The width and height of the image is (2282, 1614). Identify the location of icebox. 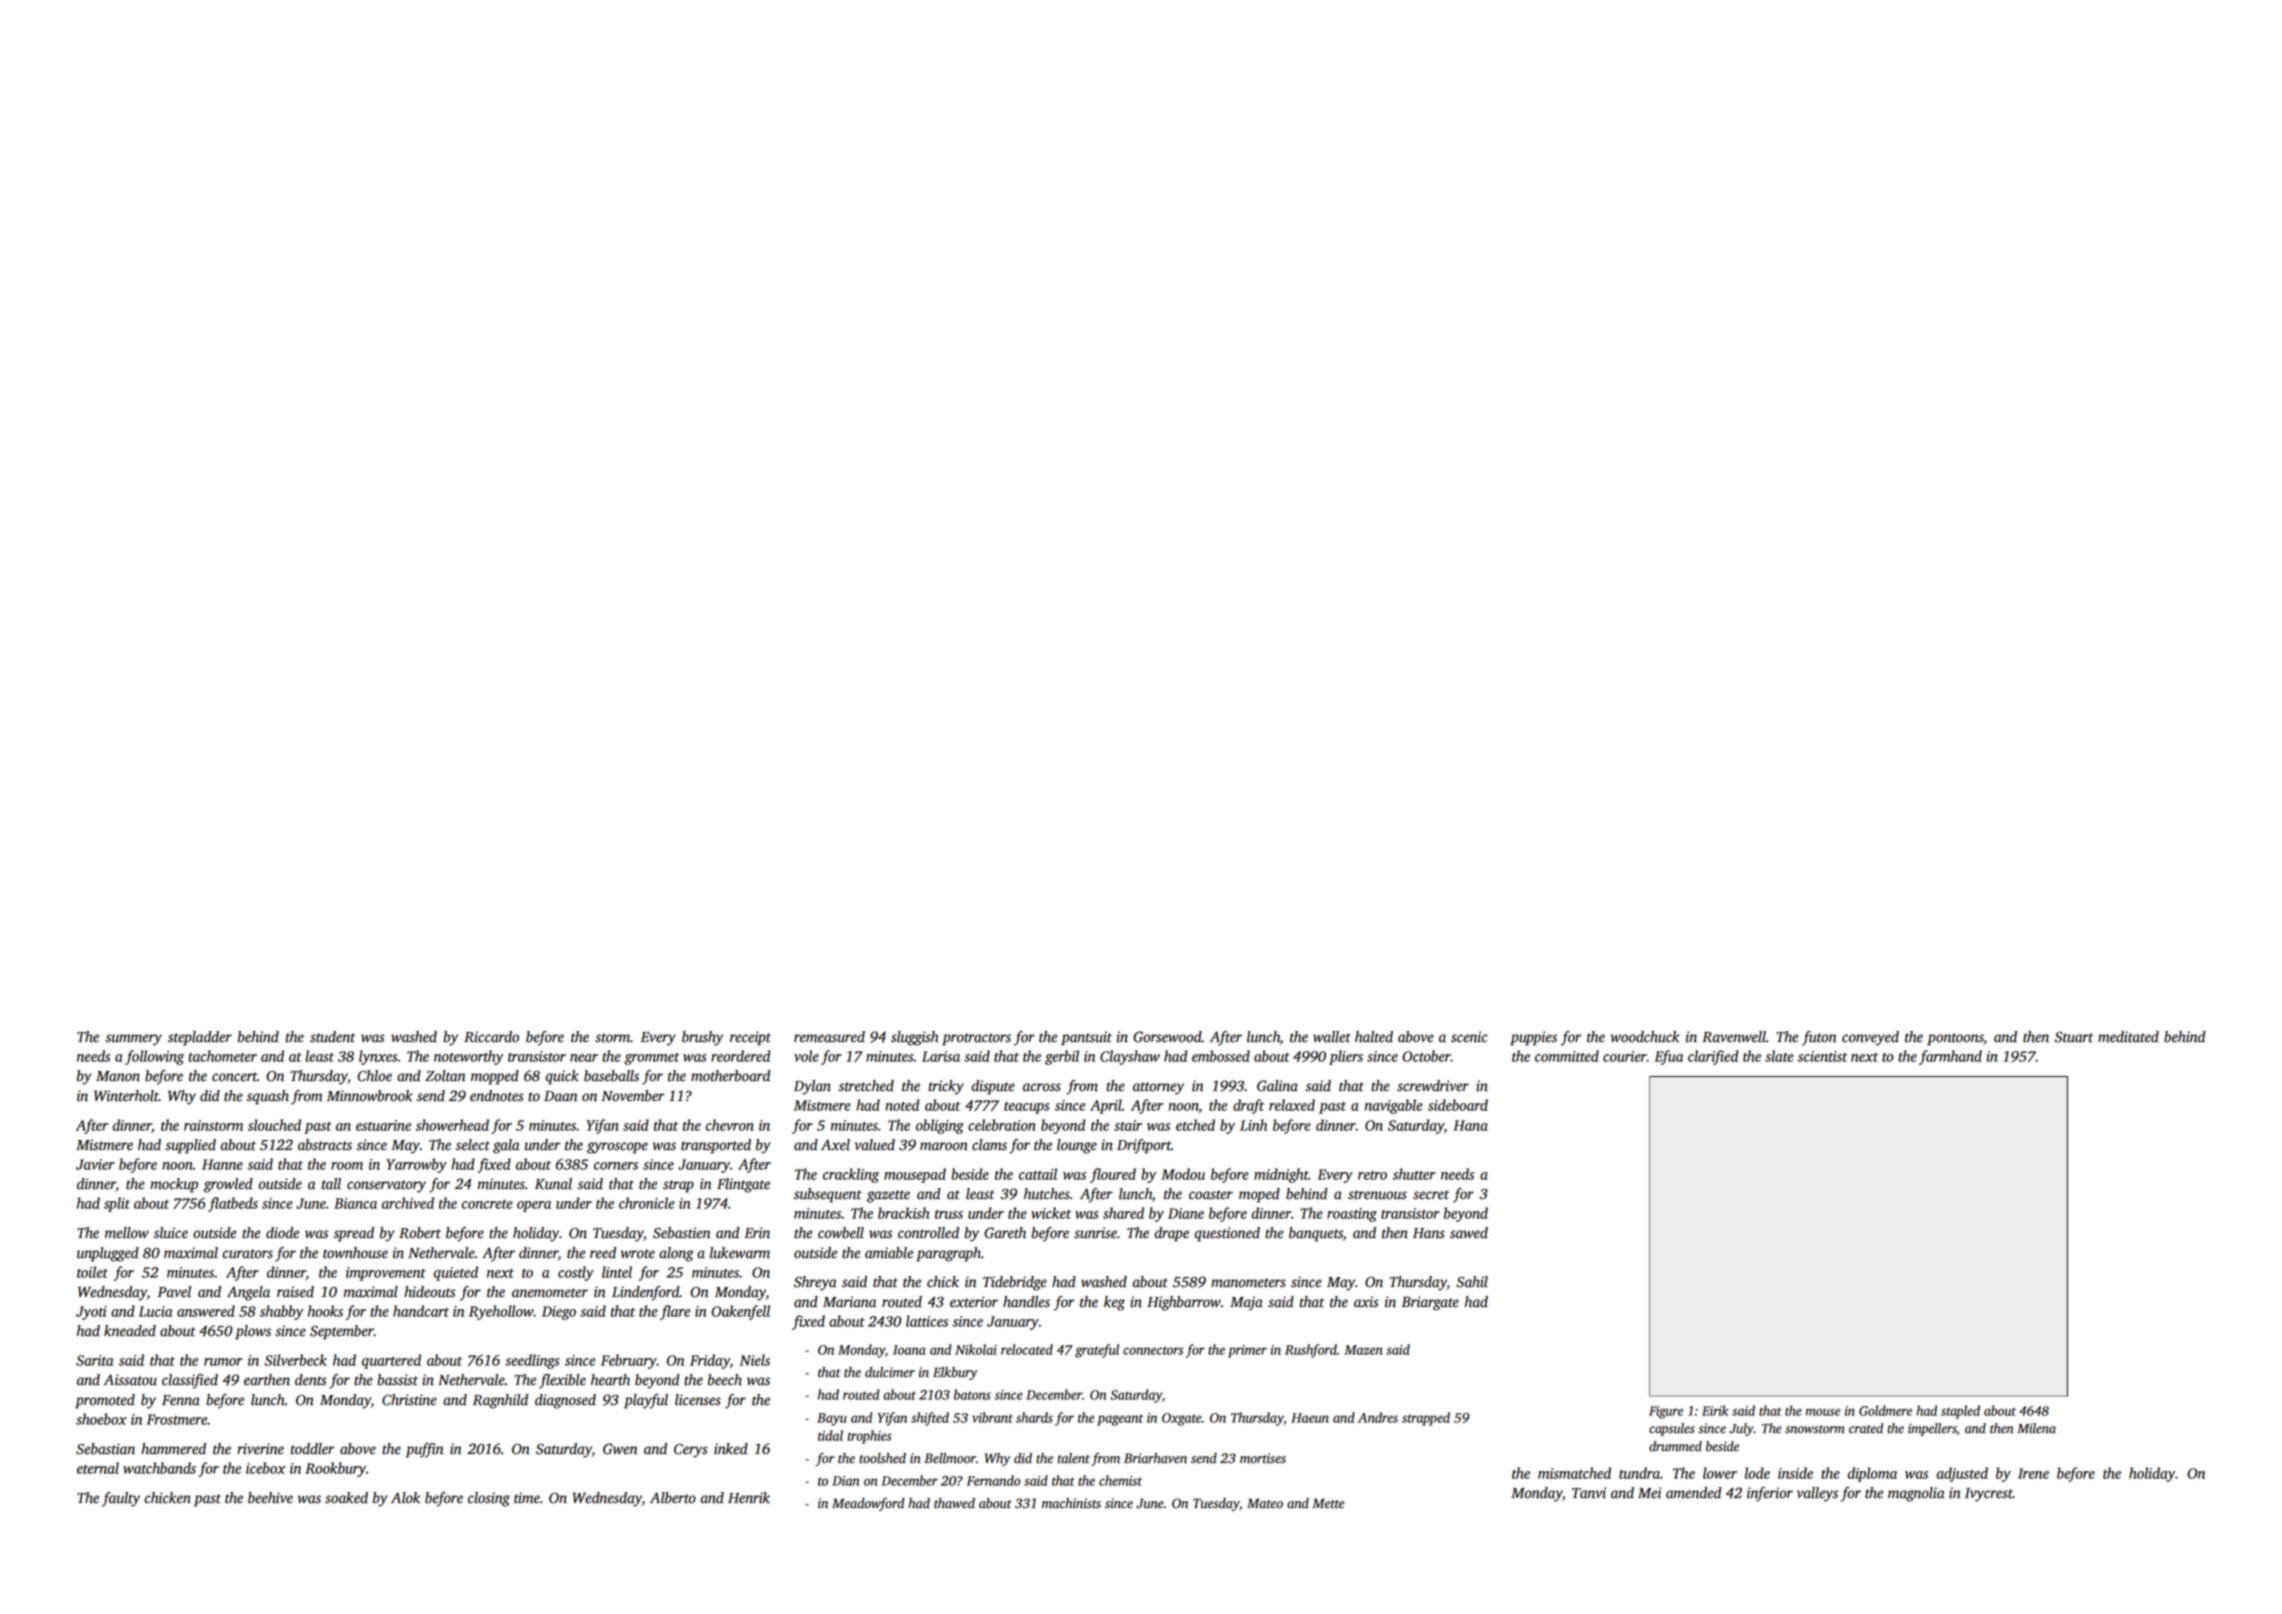
(265, 1468).
